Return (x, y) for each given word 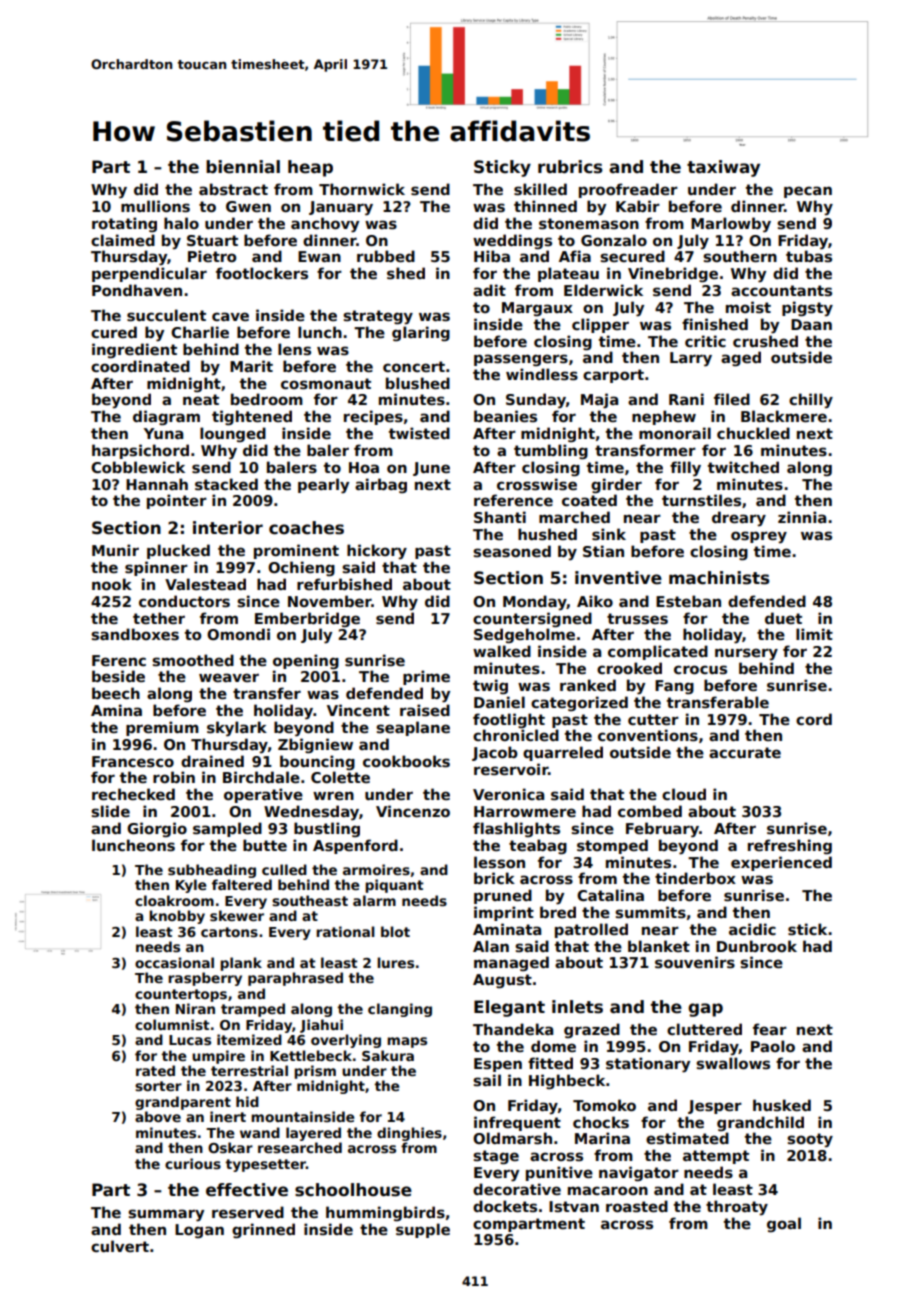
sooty (810, 1140)
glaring (421, 333)
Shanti (500, 517)
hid (247, 1101)
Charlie (200, 332)
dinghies (409, 1134)
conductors (184, 601)
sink (609, 534)
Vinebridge (673, 274)
